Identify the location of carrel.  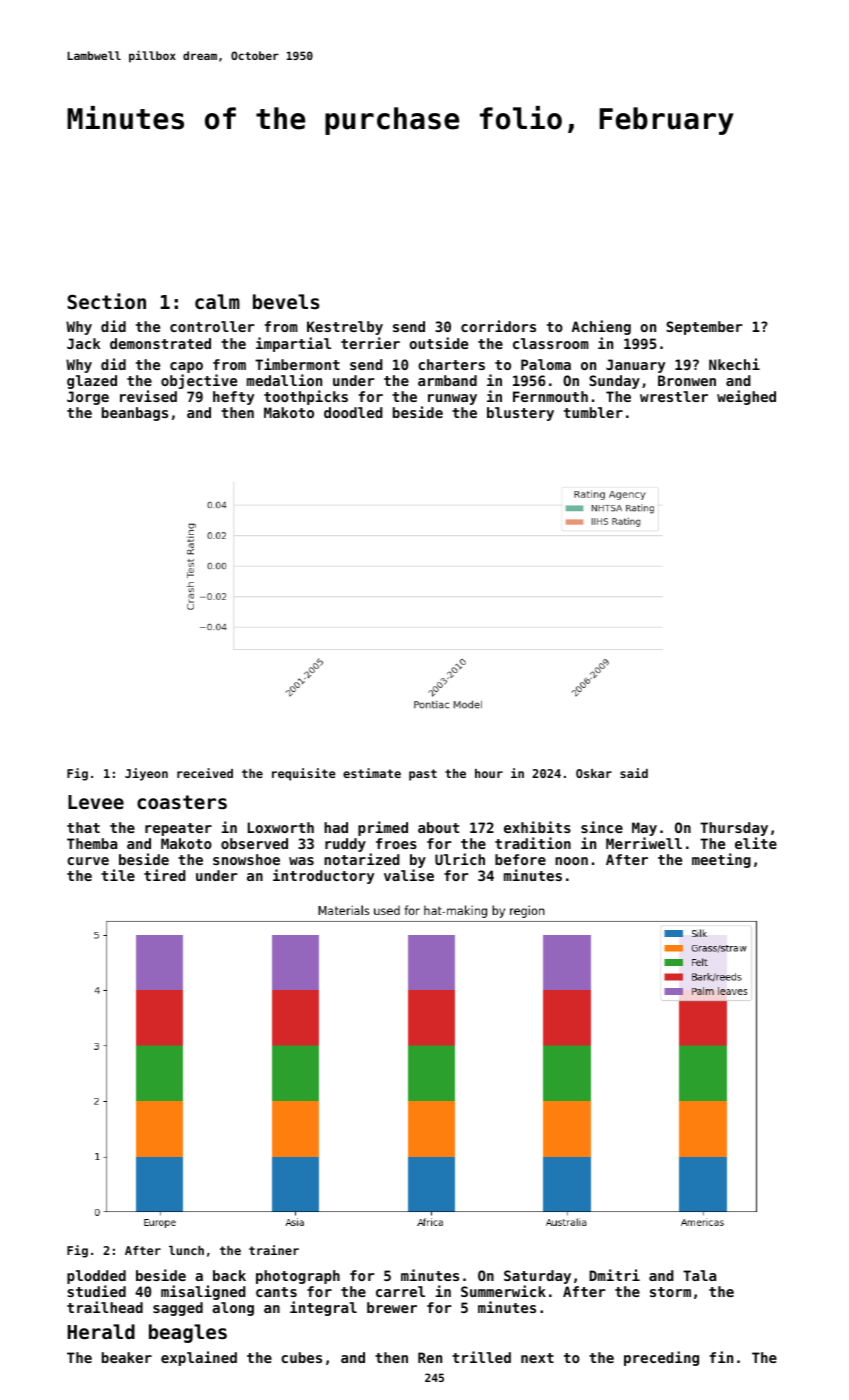
(400, 1291).
